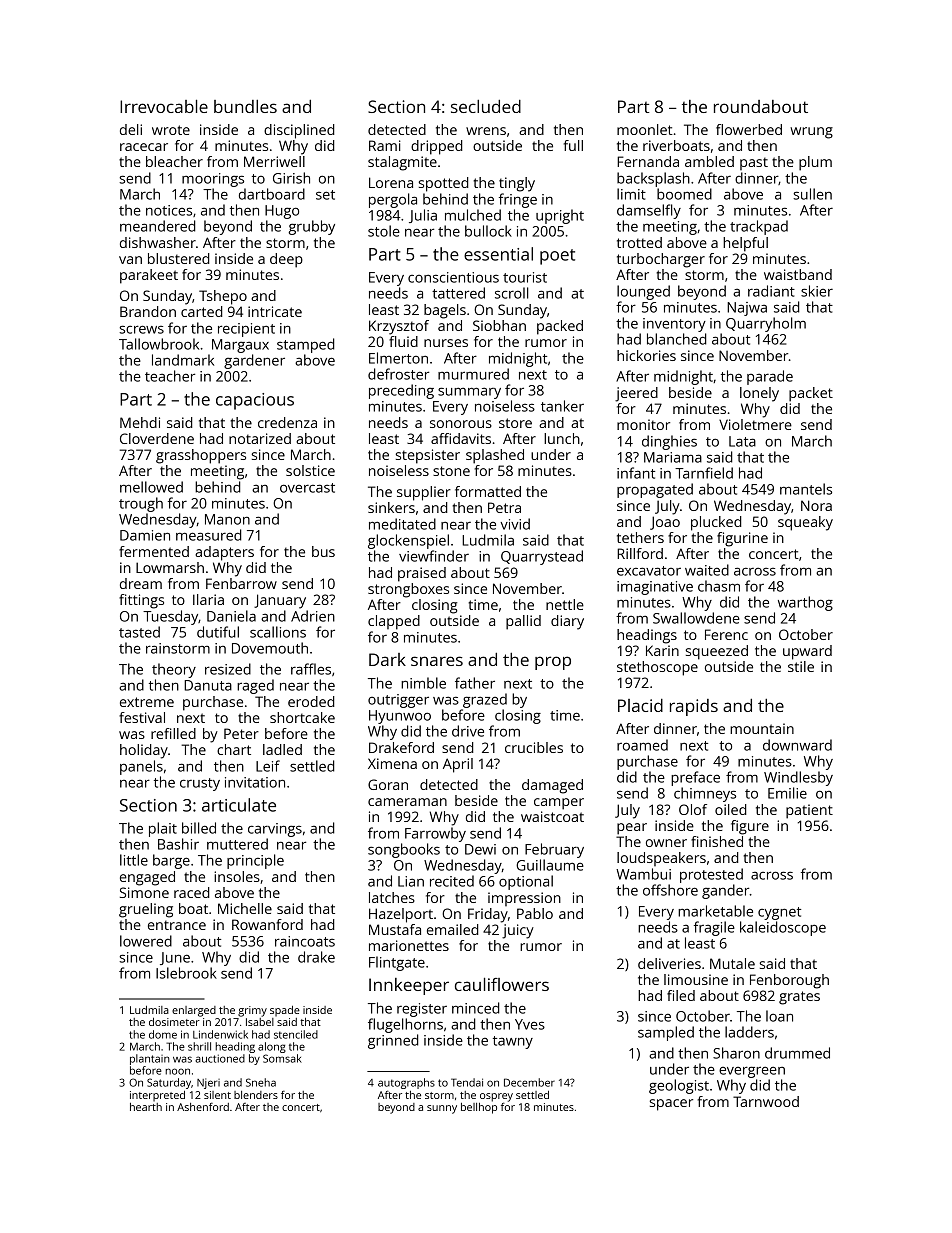 This image has height=1233, width=952. I want to click on rapids, so click(694, 707).
